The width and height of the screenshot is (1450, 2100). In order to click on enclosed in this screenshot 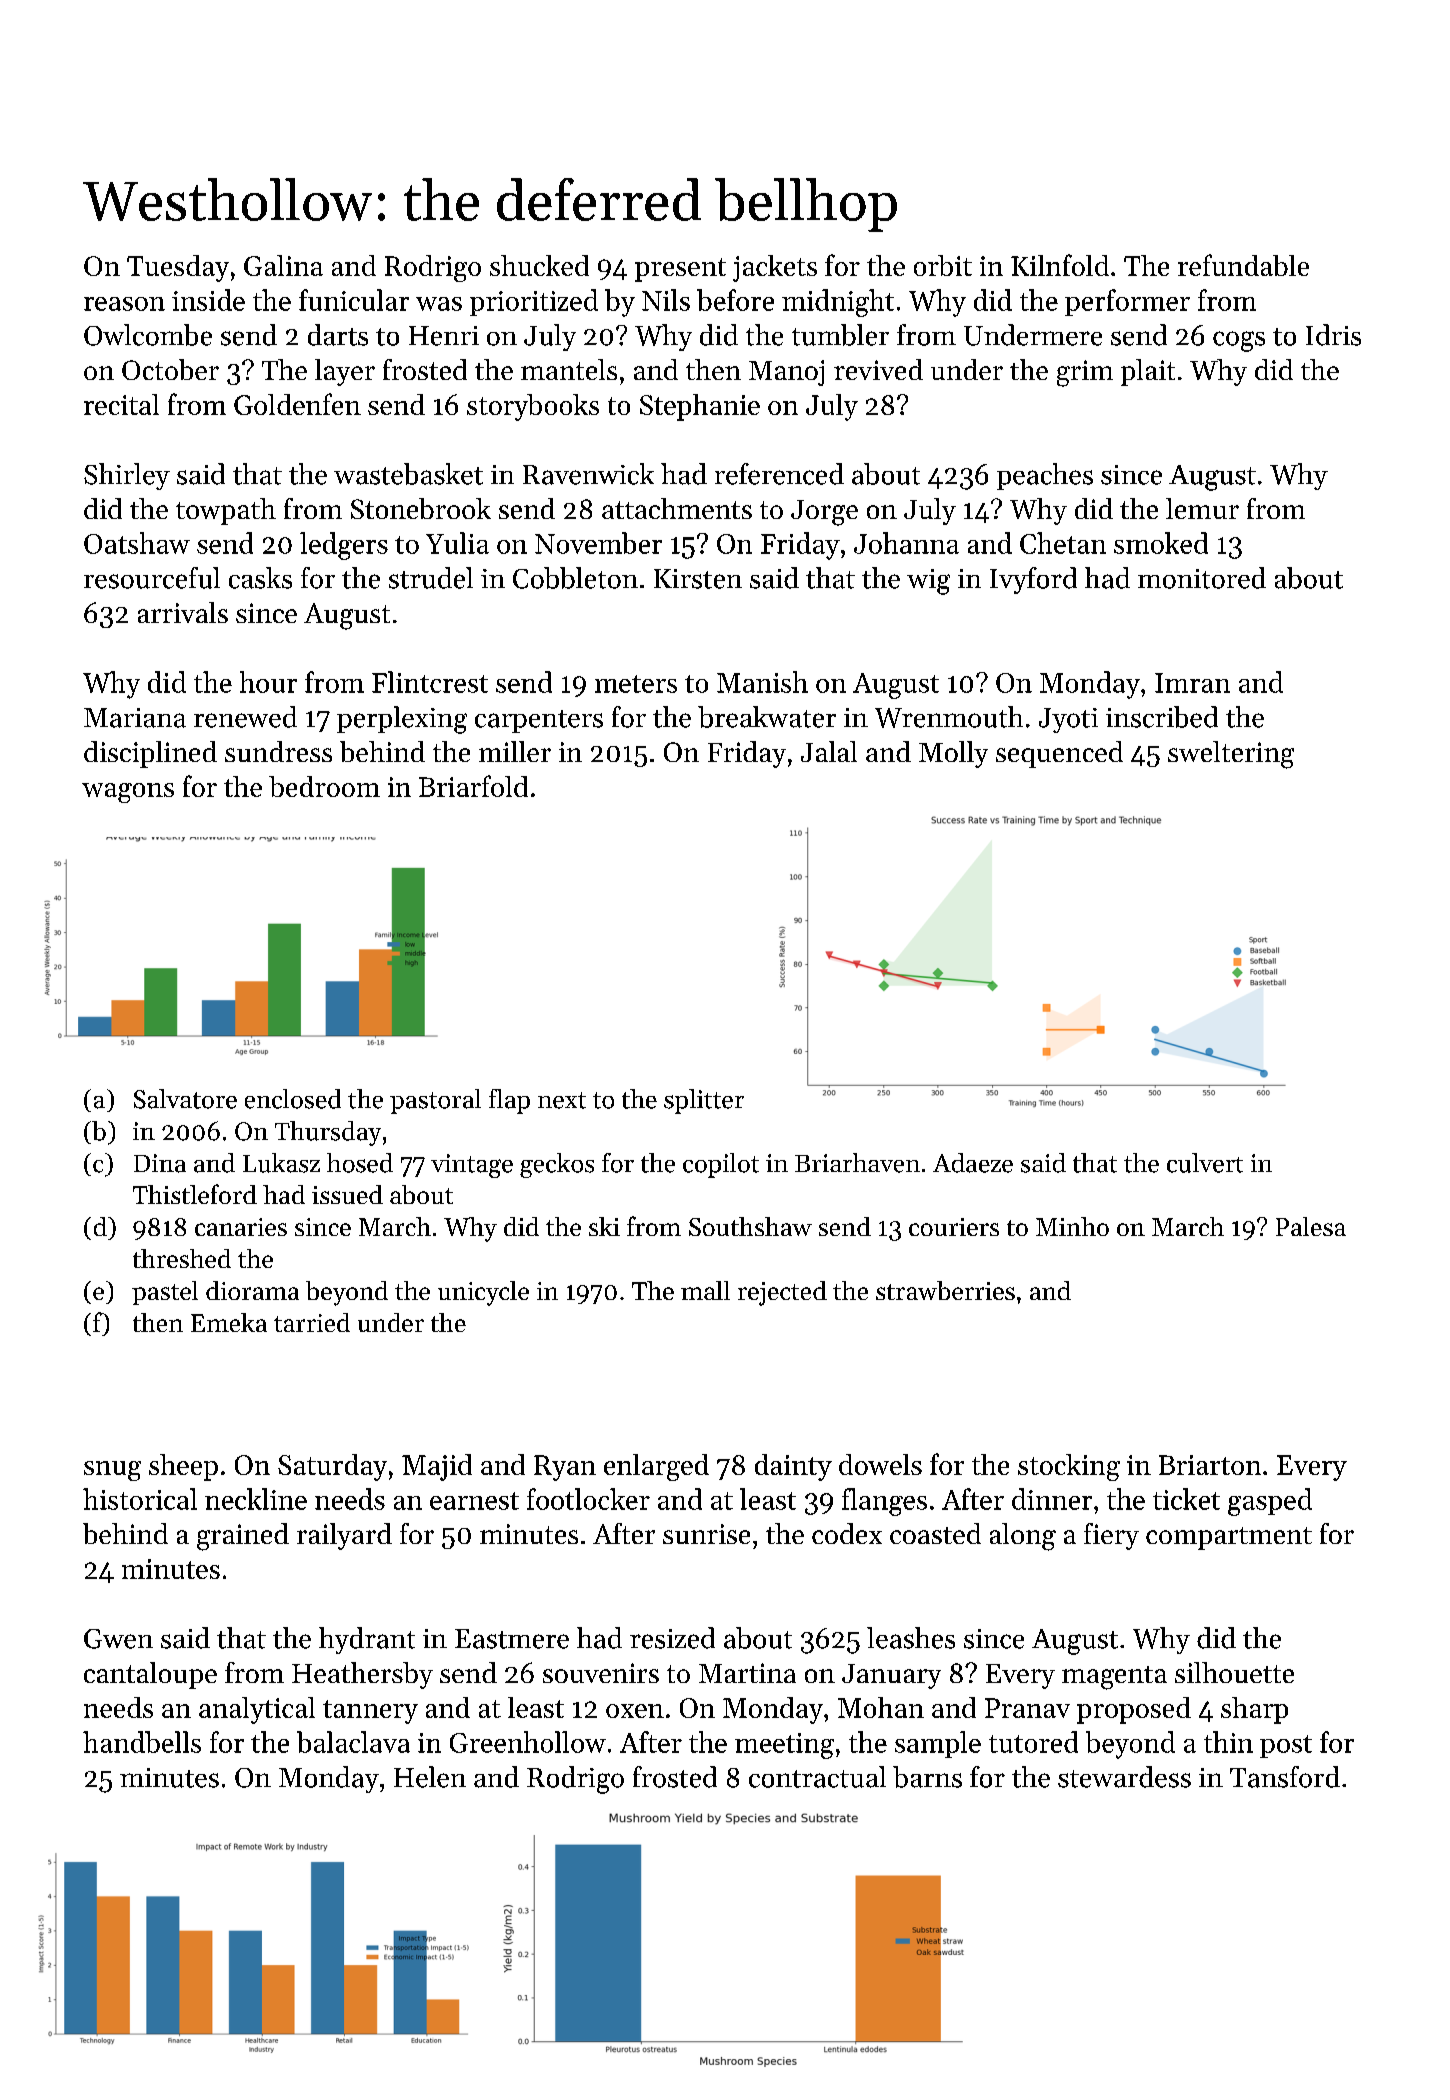, I will do `click(293, 1099)`.
